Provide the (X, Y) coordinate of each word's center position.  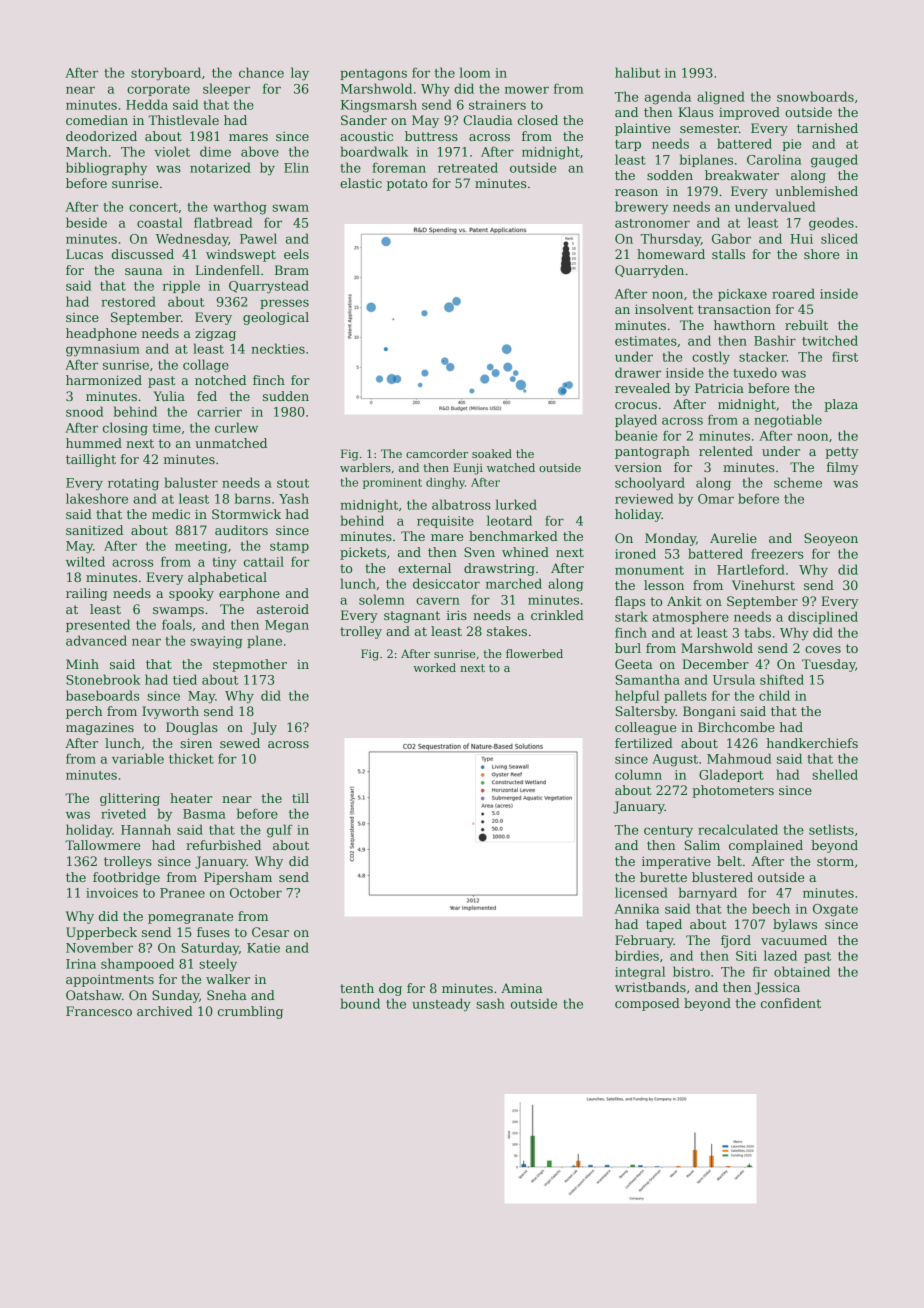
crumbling (250, 1012)
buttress (431, 136)
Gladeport (731, 775)
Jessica (777, 988)
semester (709, 128)
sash (490, 1003)
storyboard (166, 74)
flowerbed (534, 653)
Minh (82, 664)
